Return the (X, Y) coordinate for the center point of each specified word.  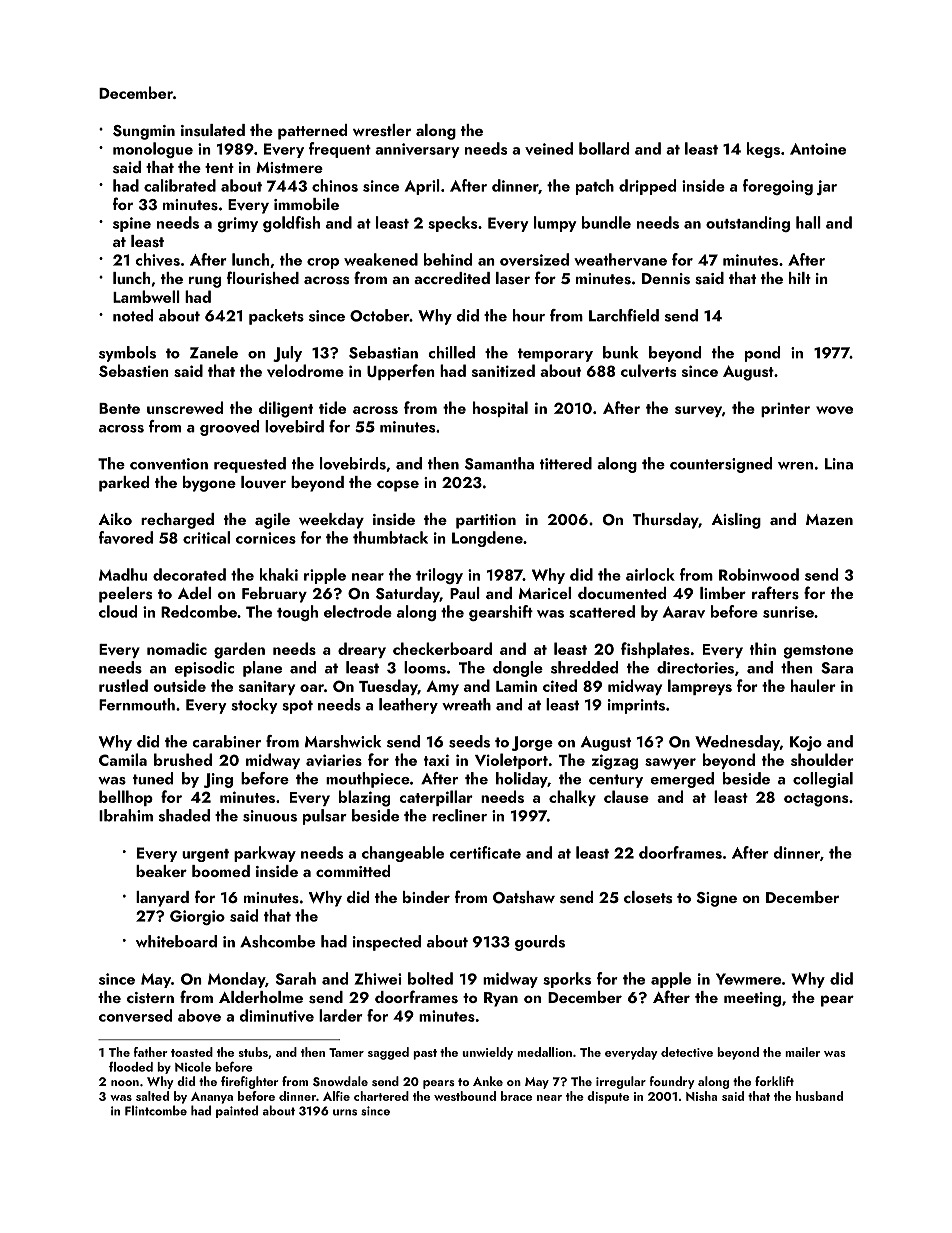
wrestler (382, 130)
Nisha (701, 1096)
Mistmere (289, 168)
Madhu (123, 574)
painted (237, 1111)
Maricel (545, 593)
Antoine (818, 149)
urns (345, 1112)
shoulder (822, 759)
